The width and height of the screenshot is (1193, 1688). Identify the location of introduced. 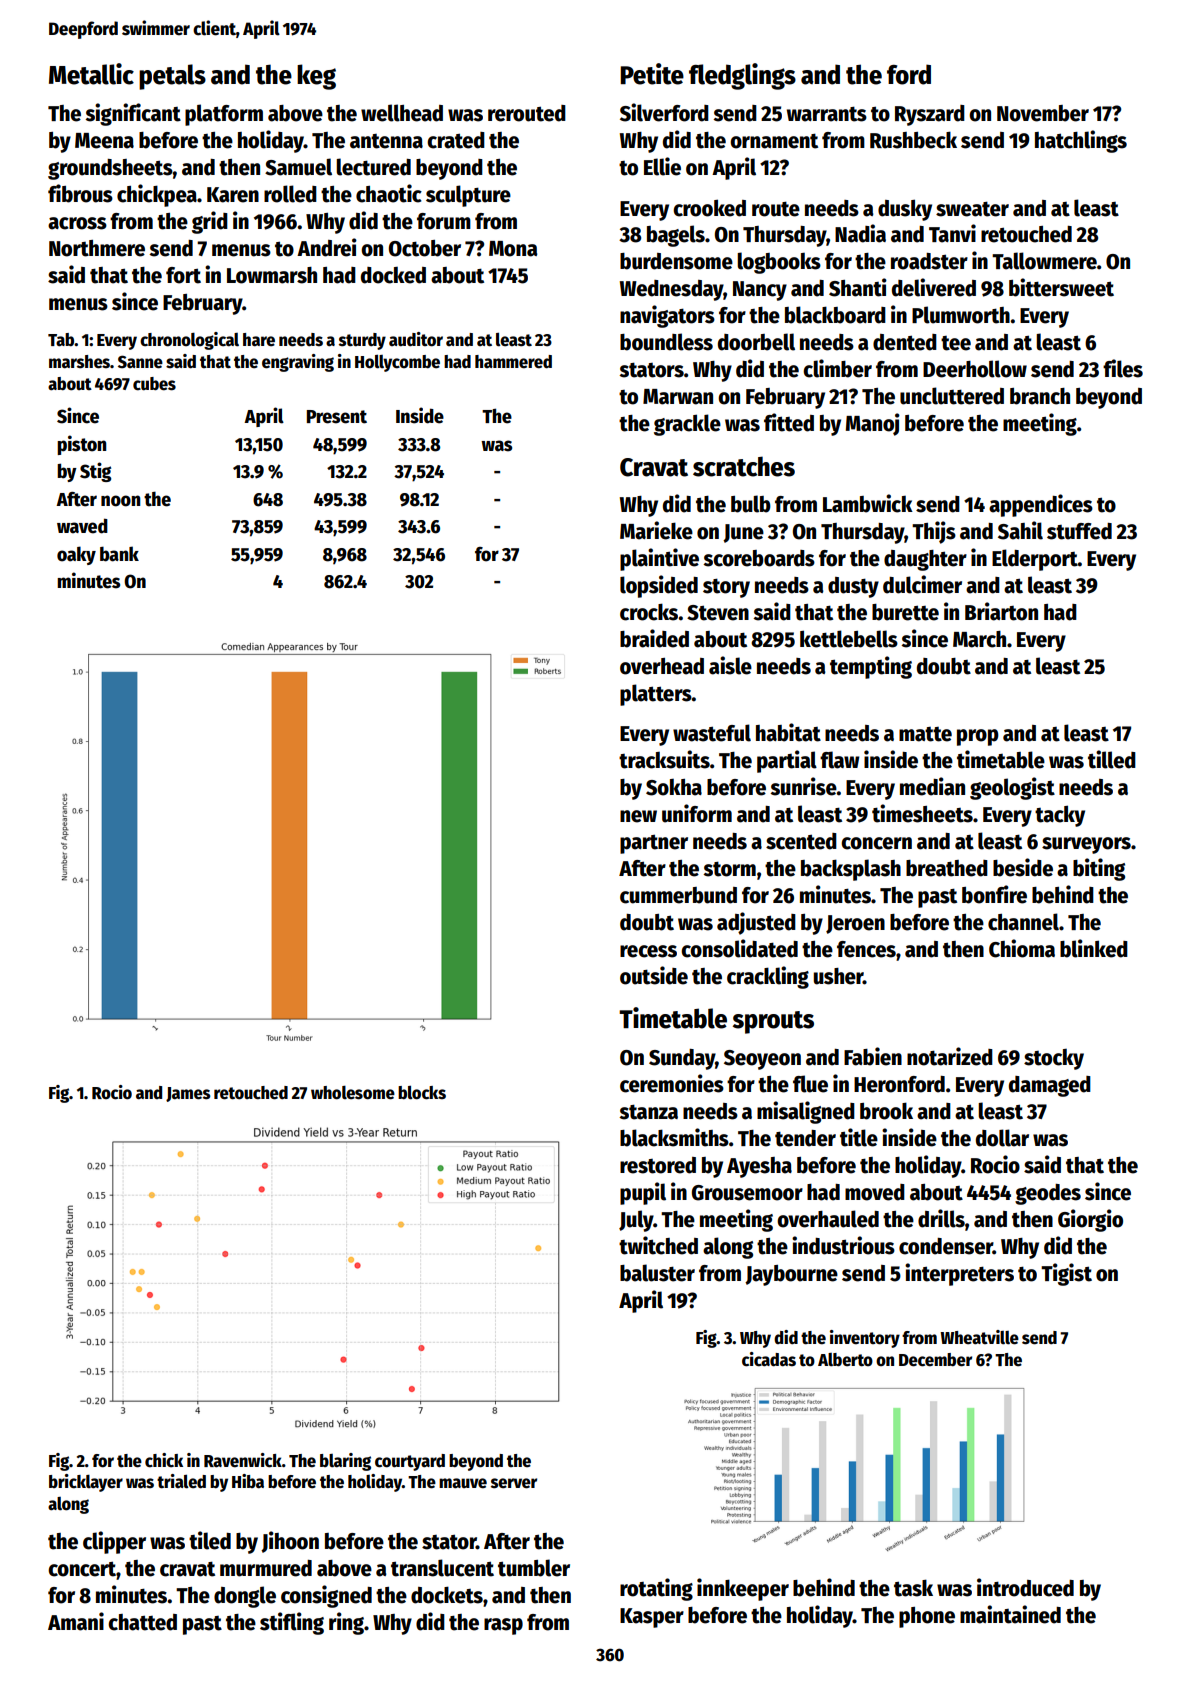
(1025, 1587).
